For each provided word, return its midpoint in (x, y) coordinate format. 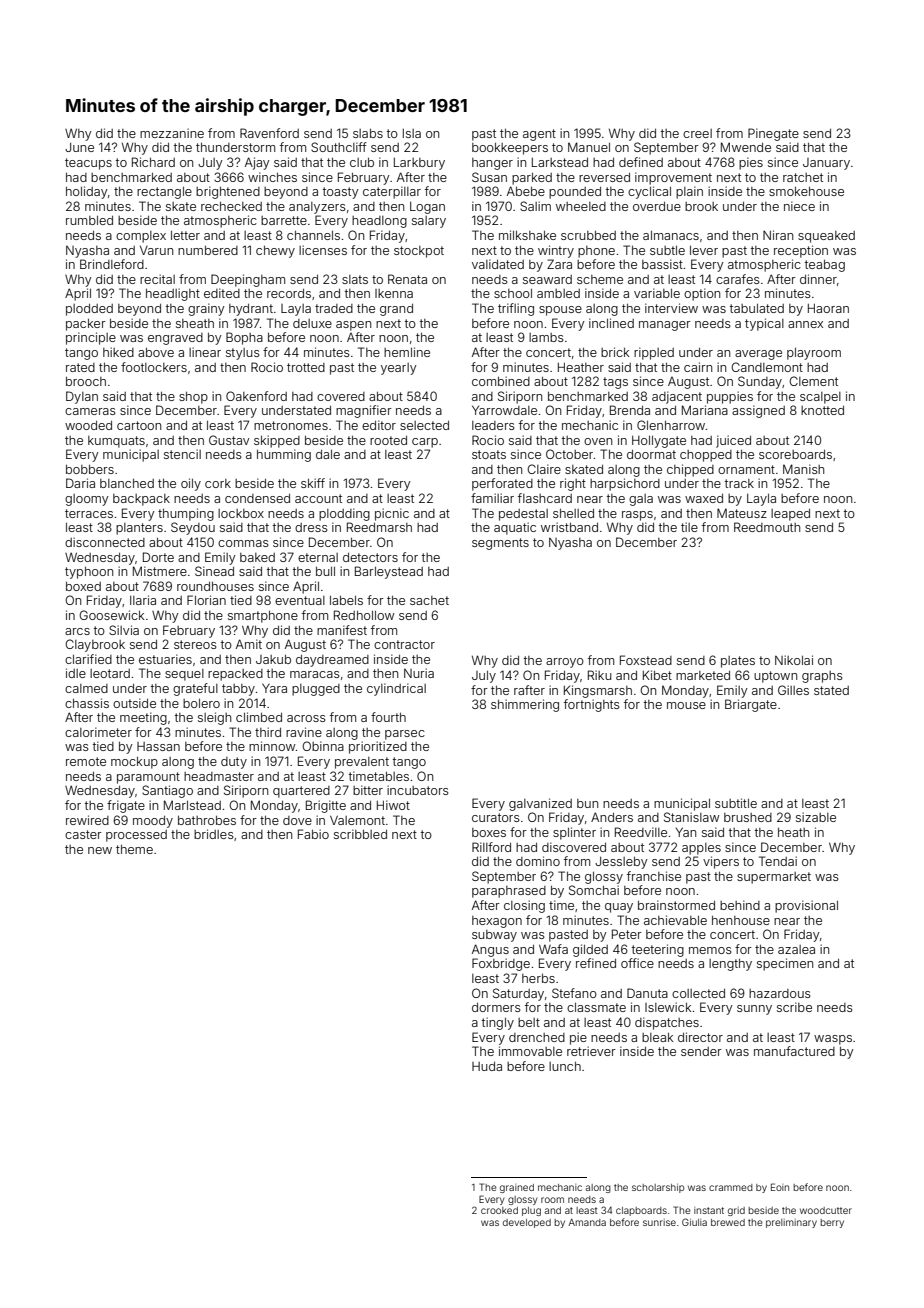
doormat (651, 454)
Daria (80, 483)
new (100, 850)
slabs (368, 133)
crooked (499, 1210)
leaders (493, 425)
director (700, 1037)
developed (527, 1223)
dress (311, 527)
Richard (153, 162)
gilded (590, 950)
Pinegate (773, 134)
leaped (790, 515)
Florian (206, 600)
